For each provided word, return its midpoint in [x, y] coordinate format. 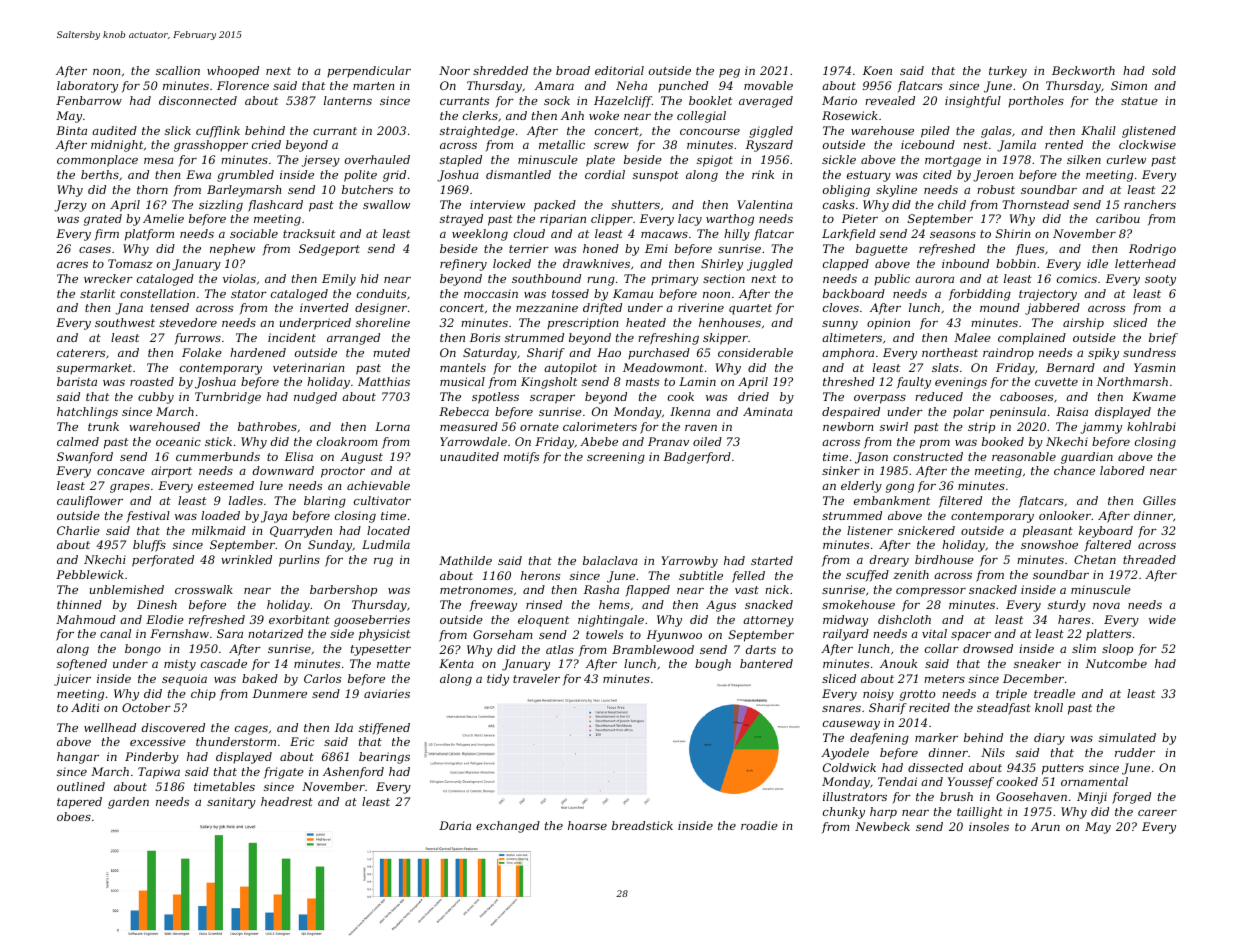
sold [1164, 70]
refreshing [668, 339]
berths [100, 174]
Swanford [85, 458]
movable [768, 85]
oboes [74, 816]
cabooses [1026, 396]
